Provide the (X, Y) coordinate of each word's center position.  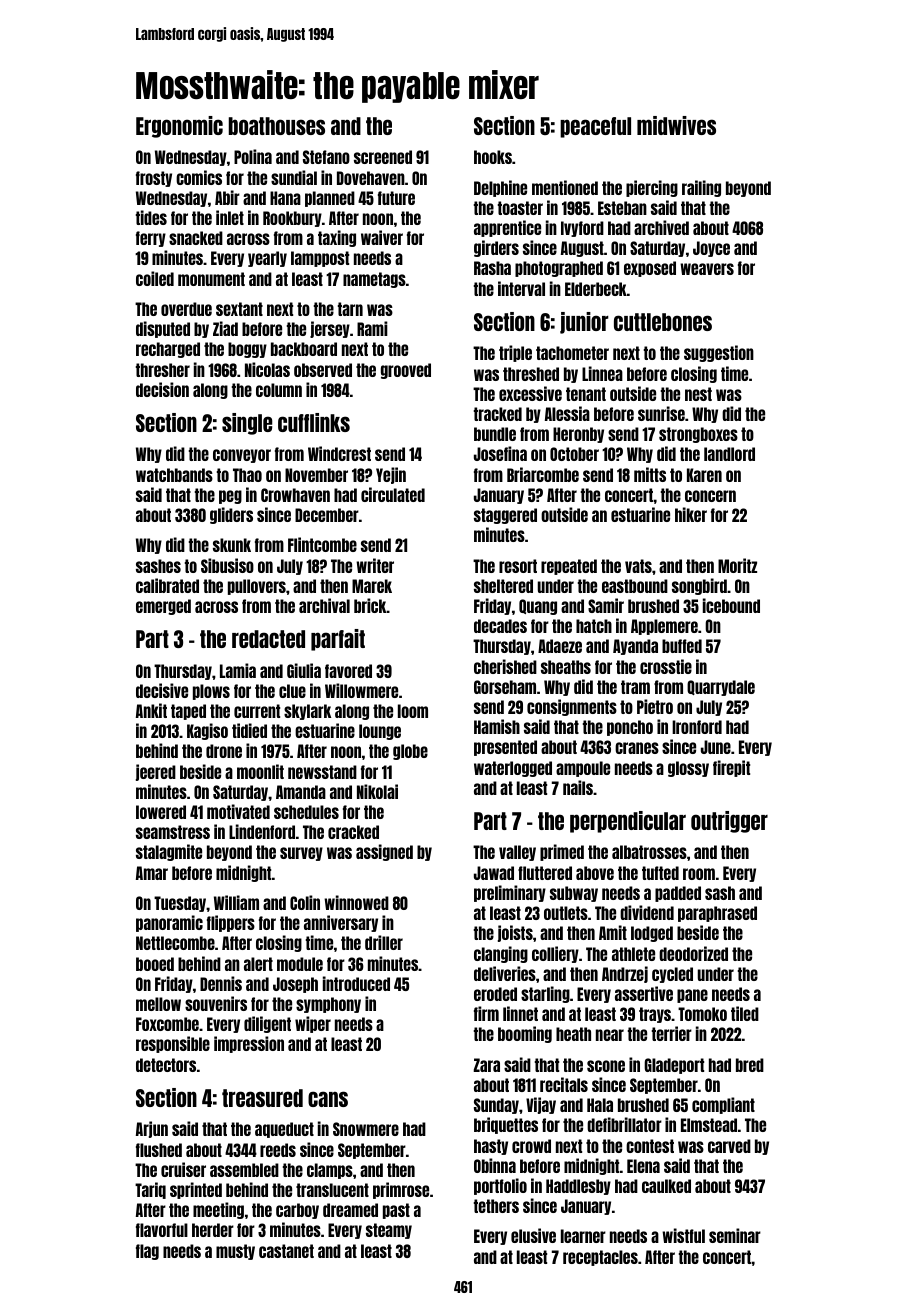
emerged (163, 607)
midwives (676, 125)
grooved (406, 371)
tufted (660, 873)
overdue (186, 309)
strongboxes (698, 435)
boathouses (277, 126)
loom (413, 711)
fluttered (545, 873)
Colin (305, 902)
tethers (496, 1206)
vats (638, 566)
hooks (493, 157)
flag (147, 1252)
